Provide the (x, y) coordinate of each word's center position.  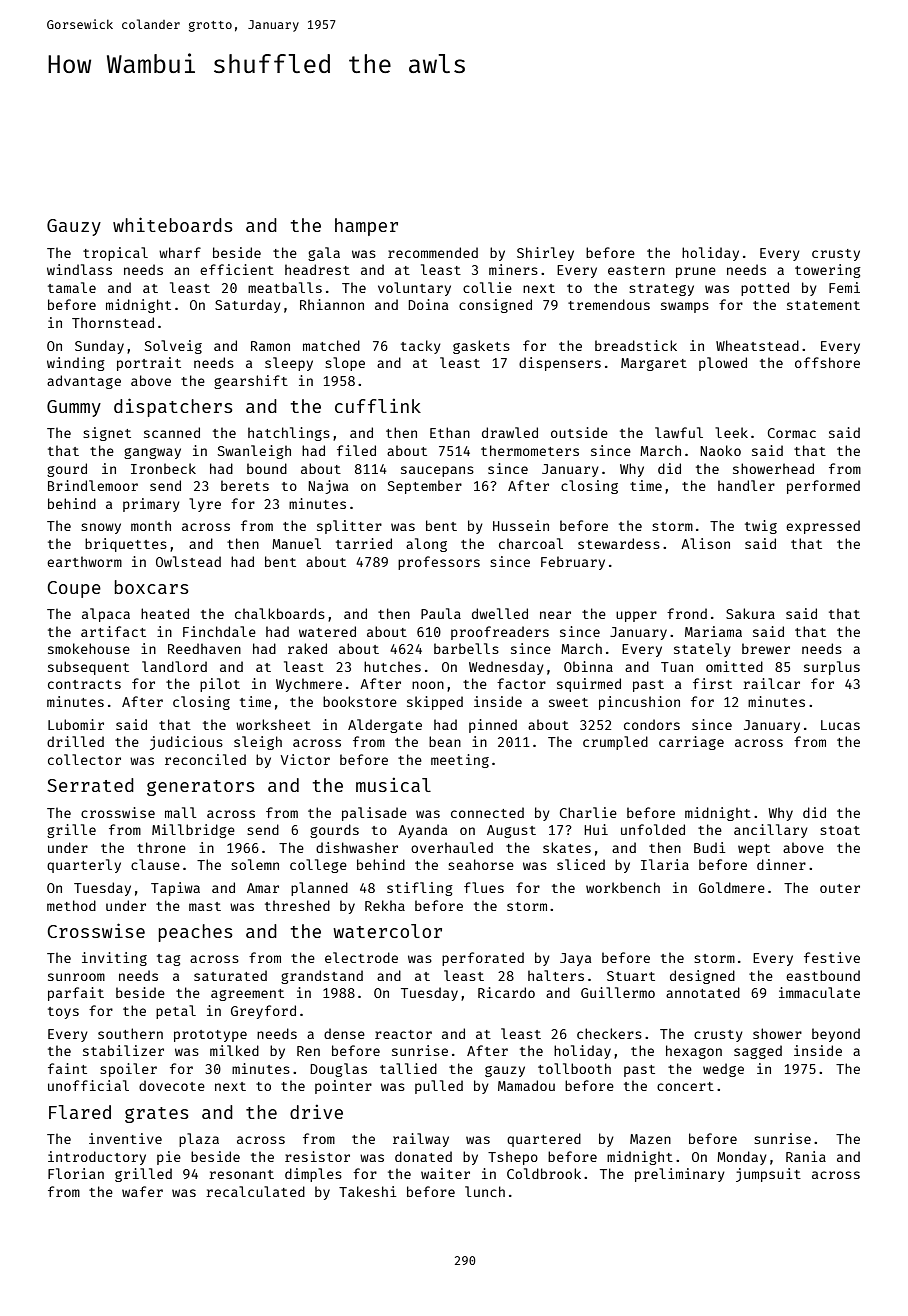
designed (702, 977)
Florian (76, 1173)
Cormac (792, 433)
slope (345, 364)
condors (652, 724)
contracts (84, 684)
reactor (403, 1034)
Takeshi (368, 1191)
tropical (115, 254)
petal (176, 1012)
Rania (806, 1156)
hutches (392, 666)
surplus (832, 668)
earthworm (84, 561)
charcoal (531, 543)
